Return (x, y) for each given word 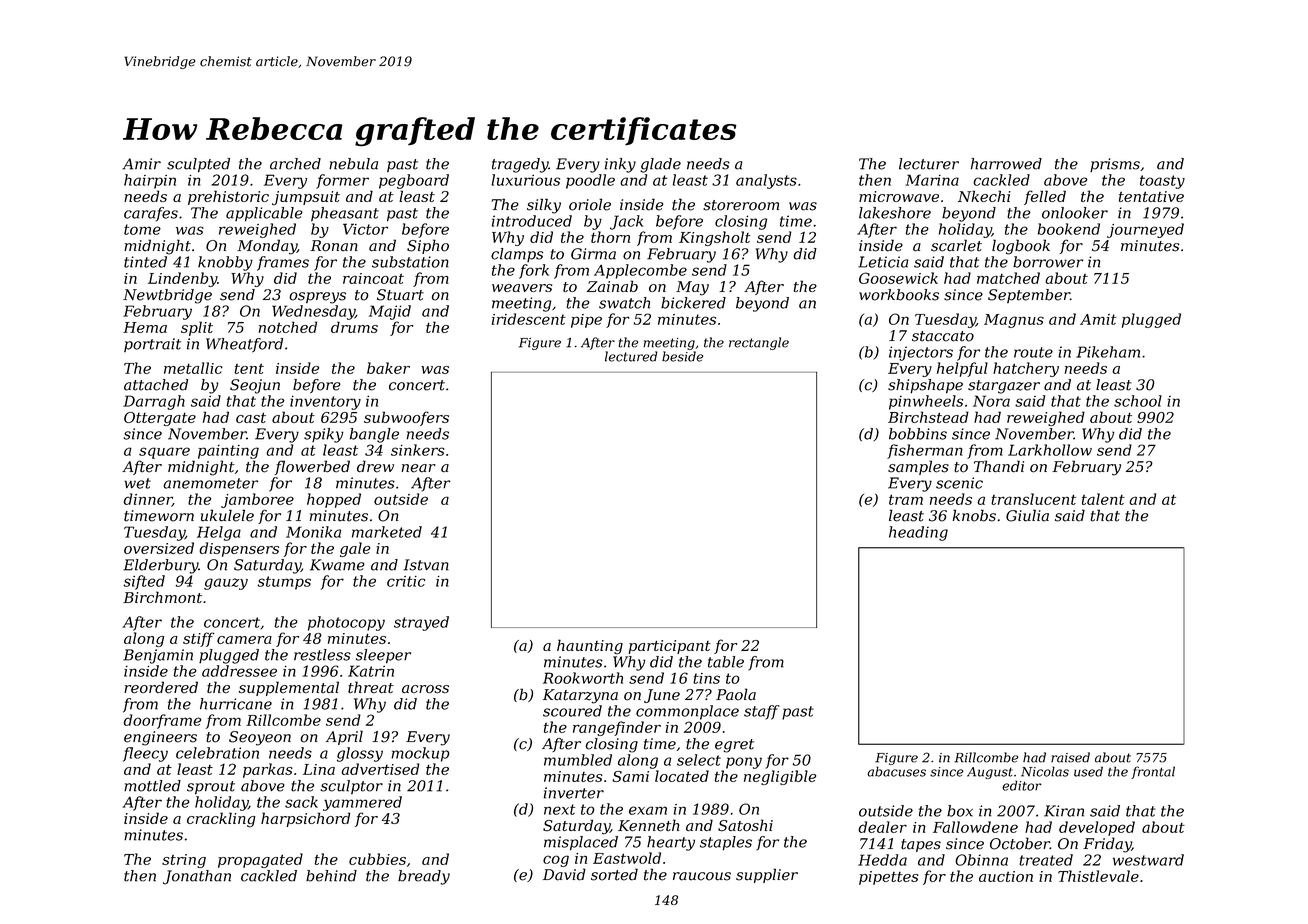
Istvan (426, 565)
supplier (767, 875)
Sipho (428, 246)
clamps (517, 255)
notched (288, 327)
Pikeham (1108, 352)
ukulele (227, 515)
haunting (590, 647)
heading (918, 533)
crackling (221, 820)
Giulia (1027, 515)
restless (322, 655)
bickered (693, 303)
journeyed (1145, 230)
